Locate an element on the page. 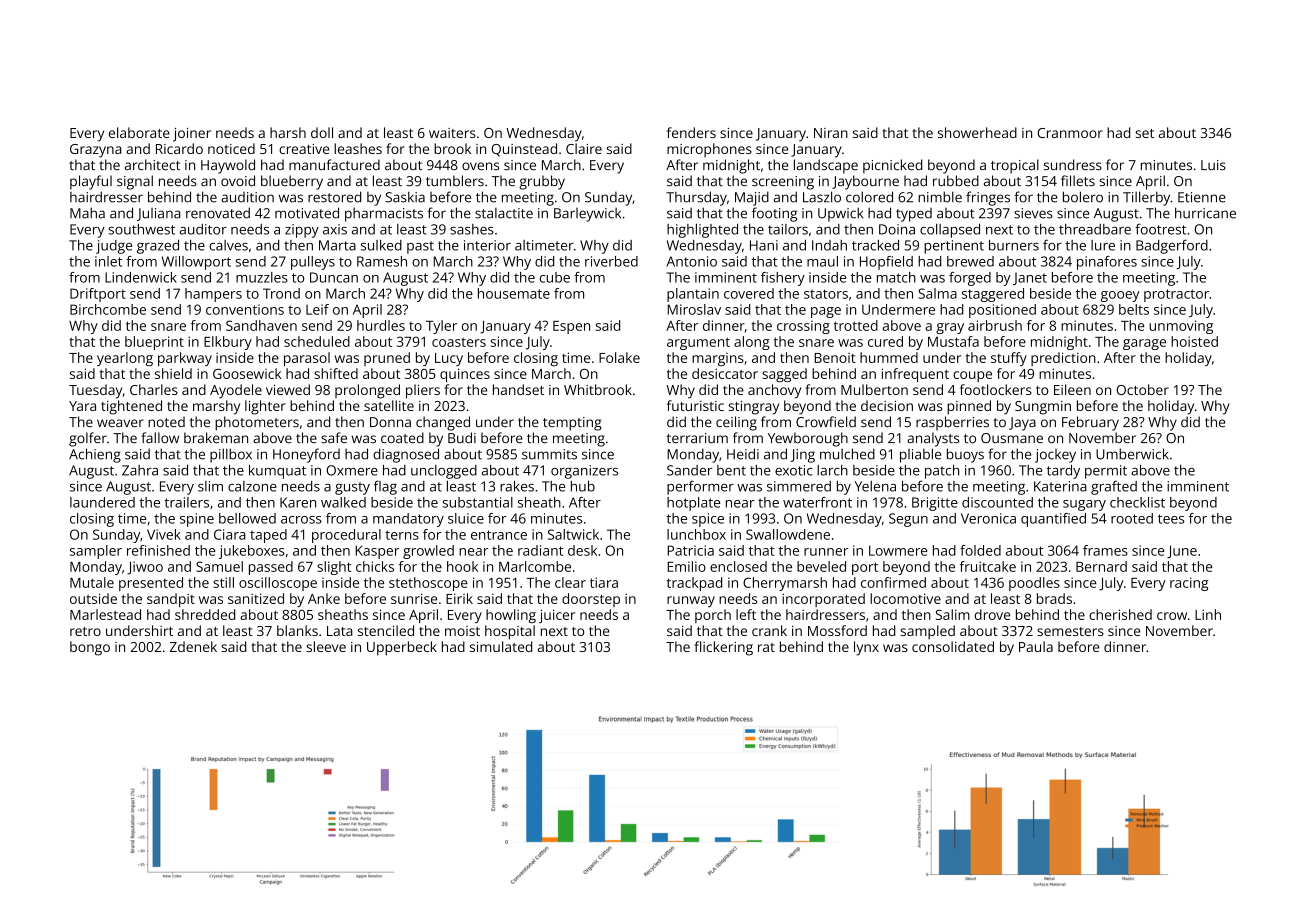 Image resolution: width=1308 pixels, height=924 pixels. renovated is located at coordinates (218, 213).
